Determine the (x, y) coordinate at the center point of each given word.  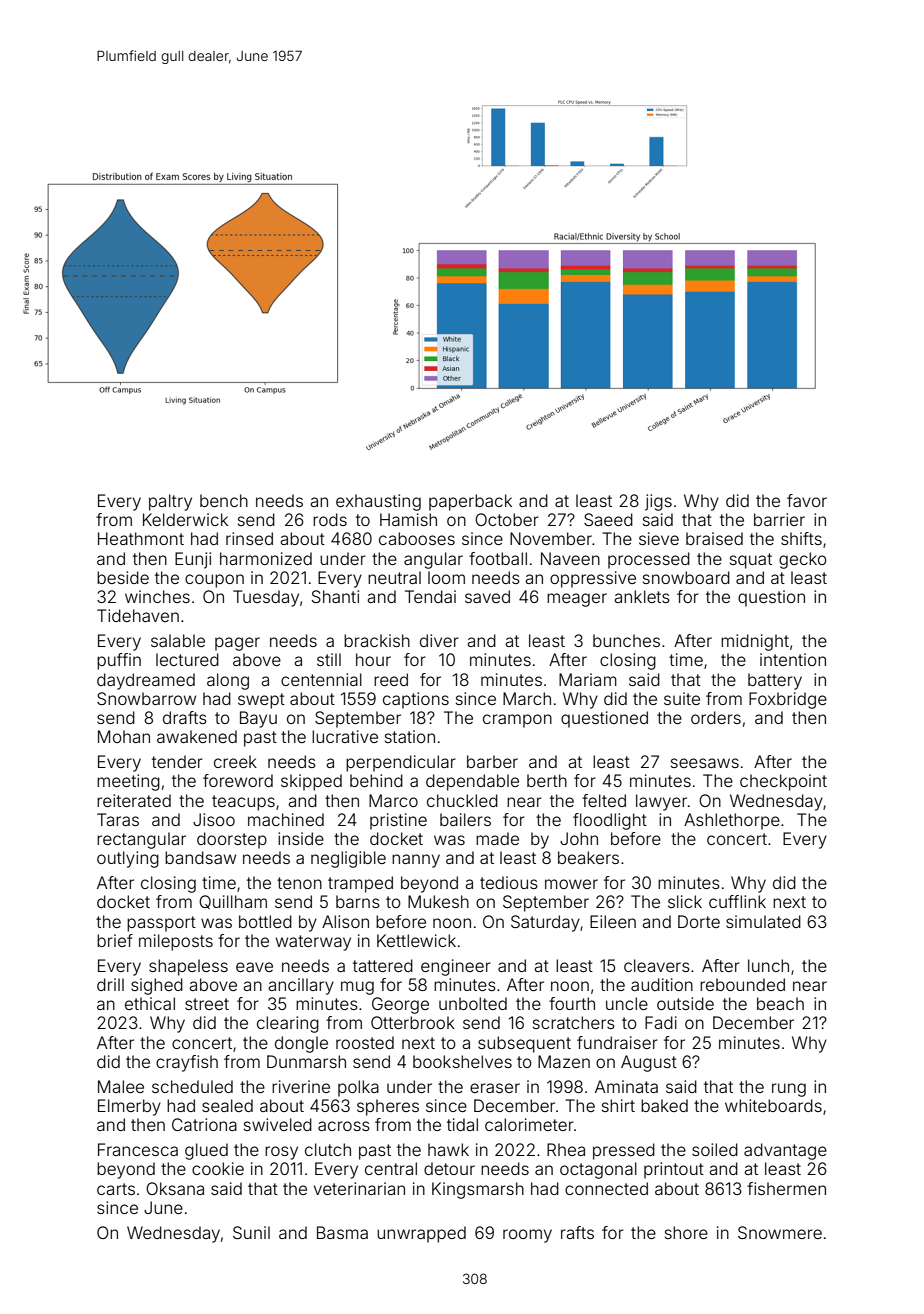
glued (206, 1151)
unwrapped (421, 1234)
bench (224, 500)
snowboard (686, 577)
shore (686, 1232)
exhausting (378, 502)
